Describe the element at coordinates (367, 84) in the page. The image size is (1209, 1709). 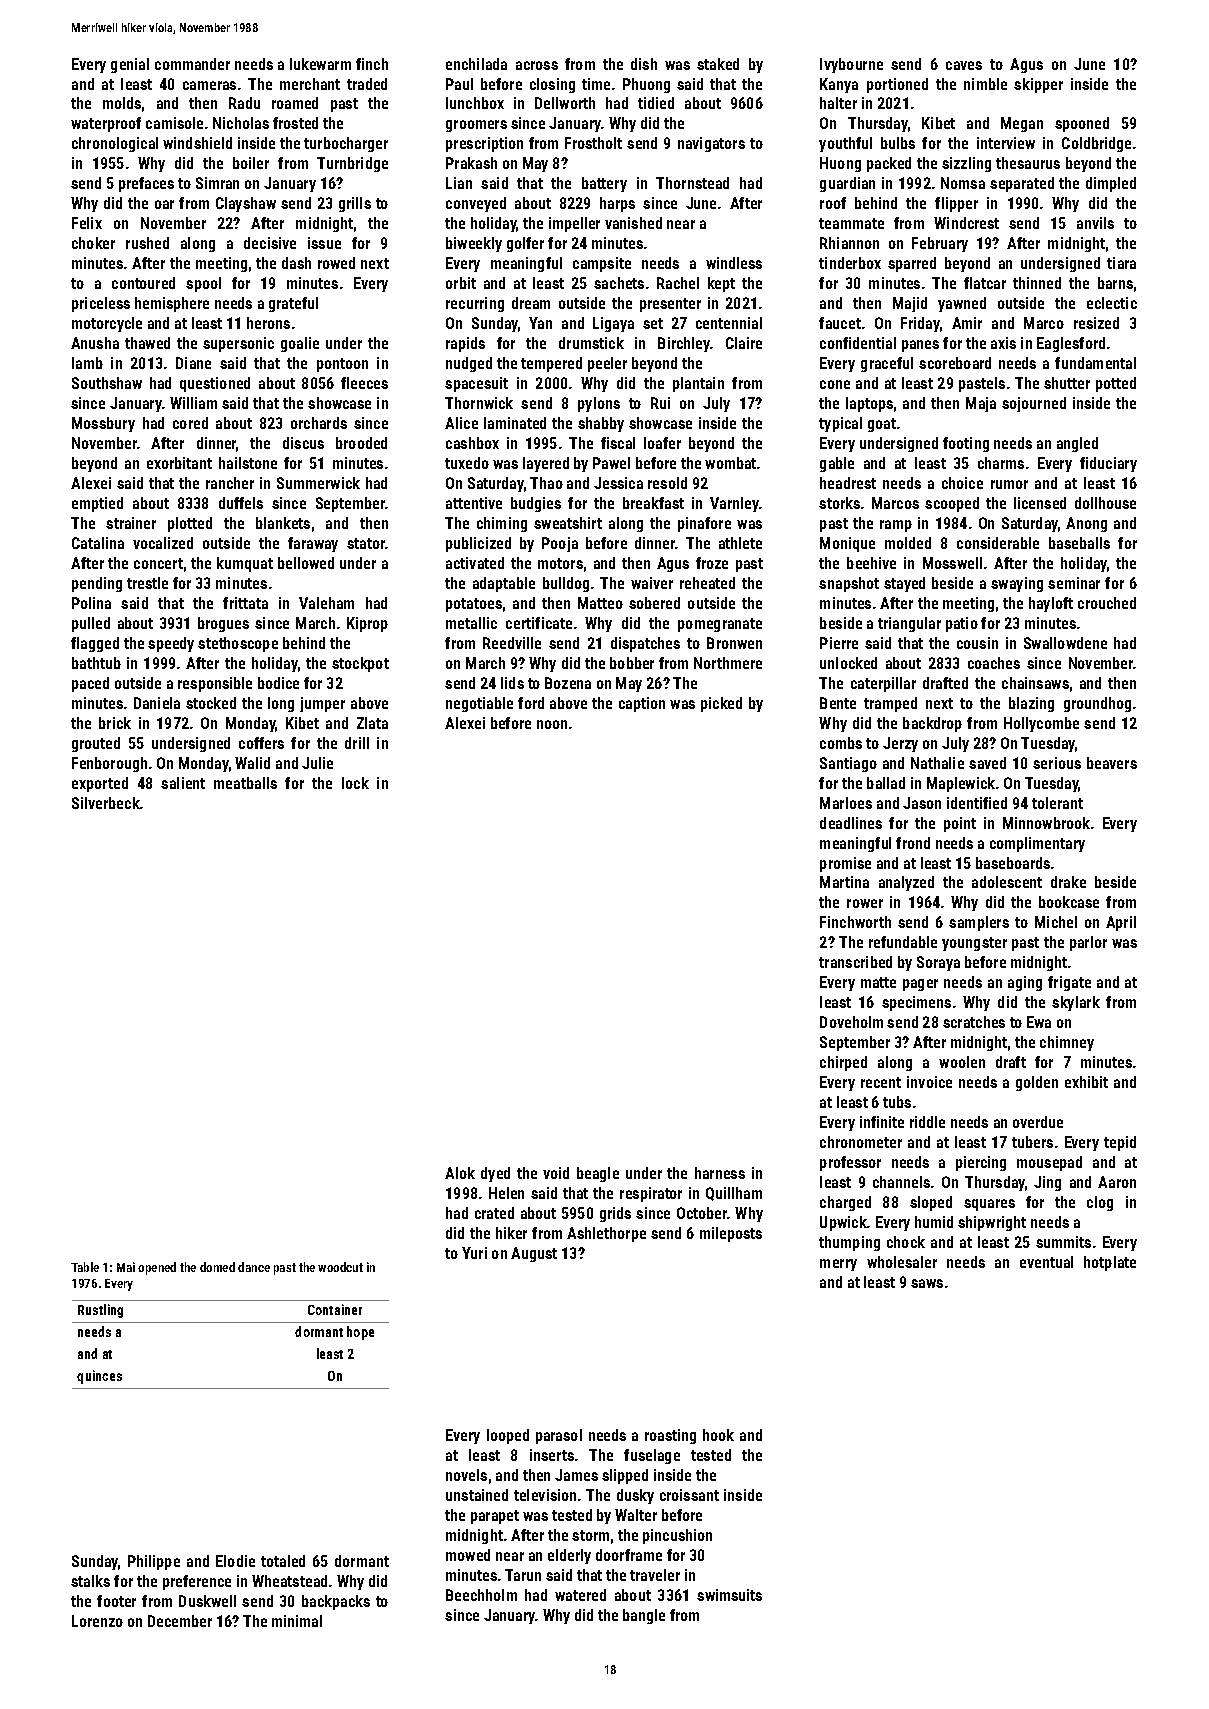
I see `traded` at that location.
